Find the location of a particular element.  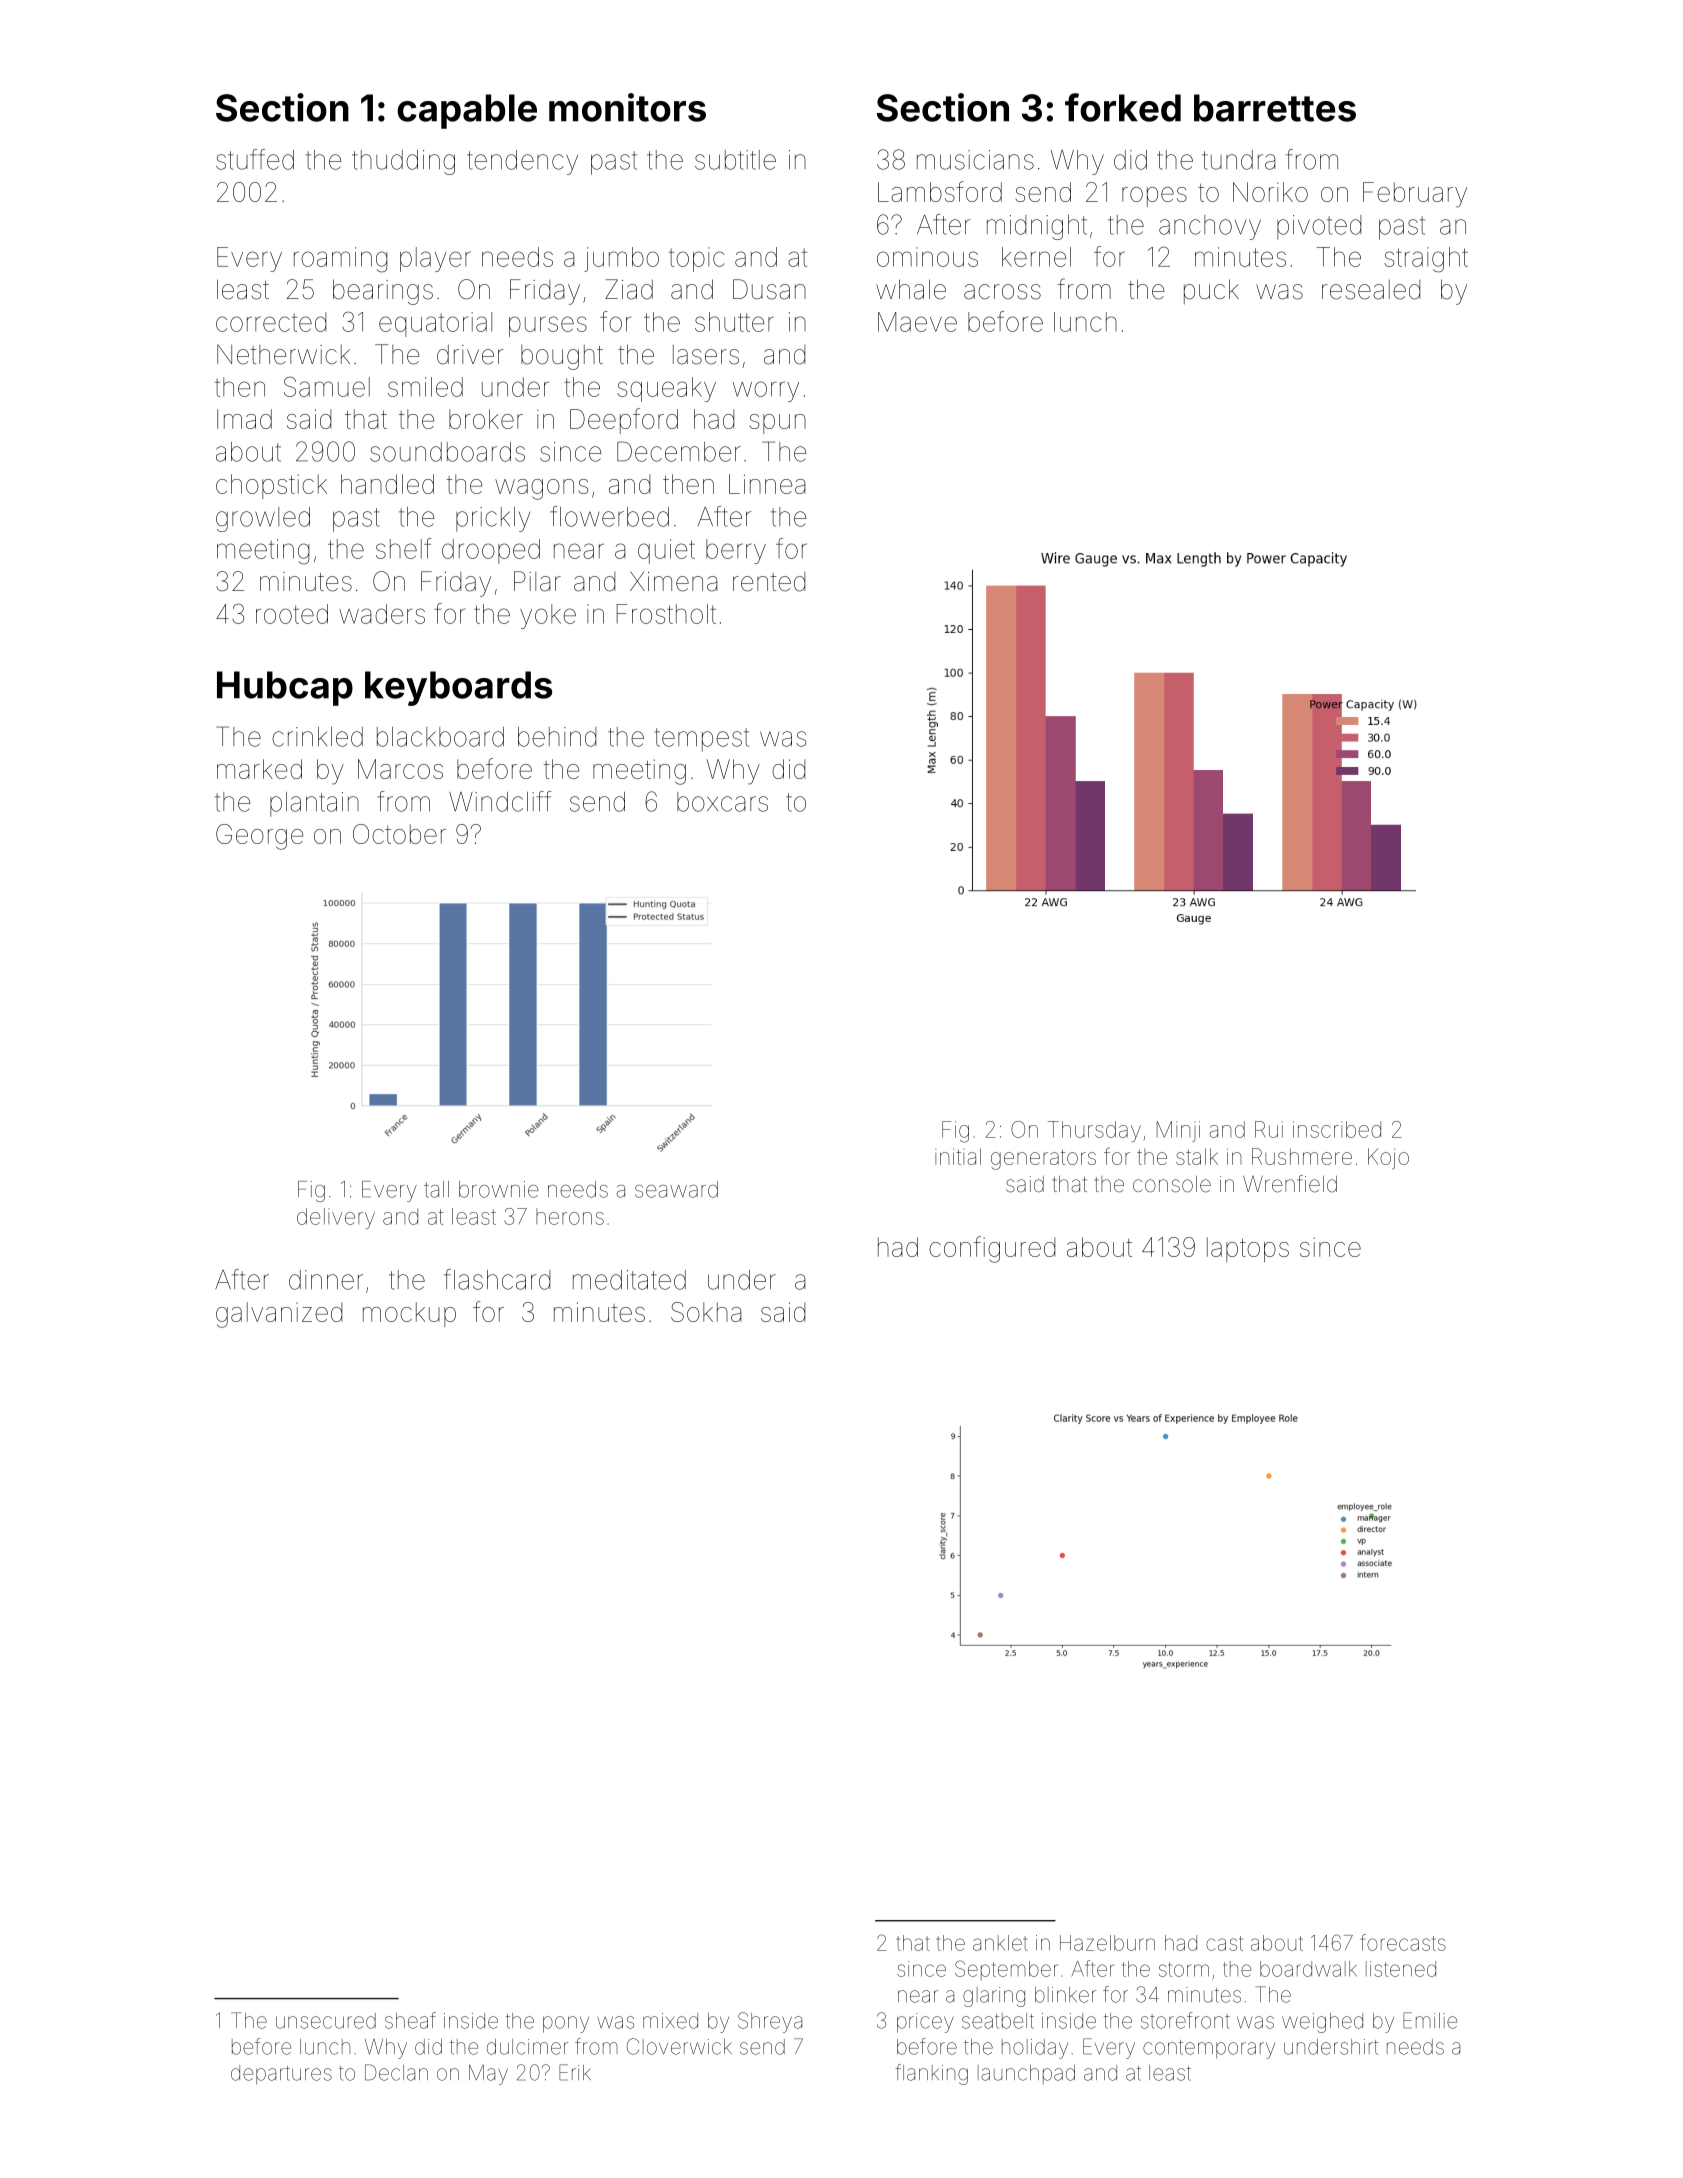

barrettes is located at coordinates (1275, 108).
